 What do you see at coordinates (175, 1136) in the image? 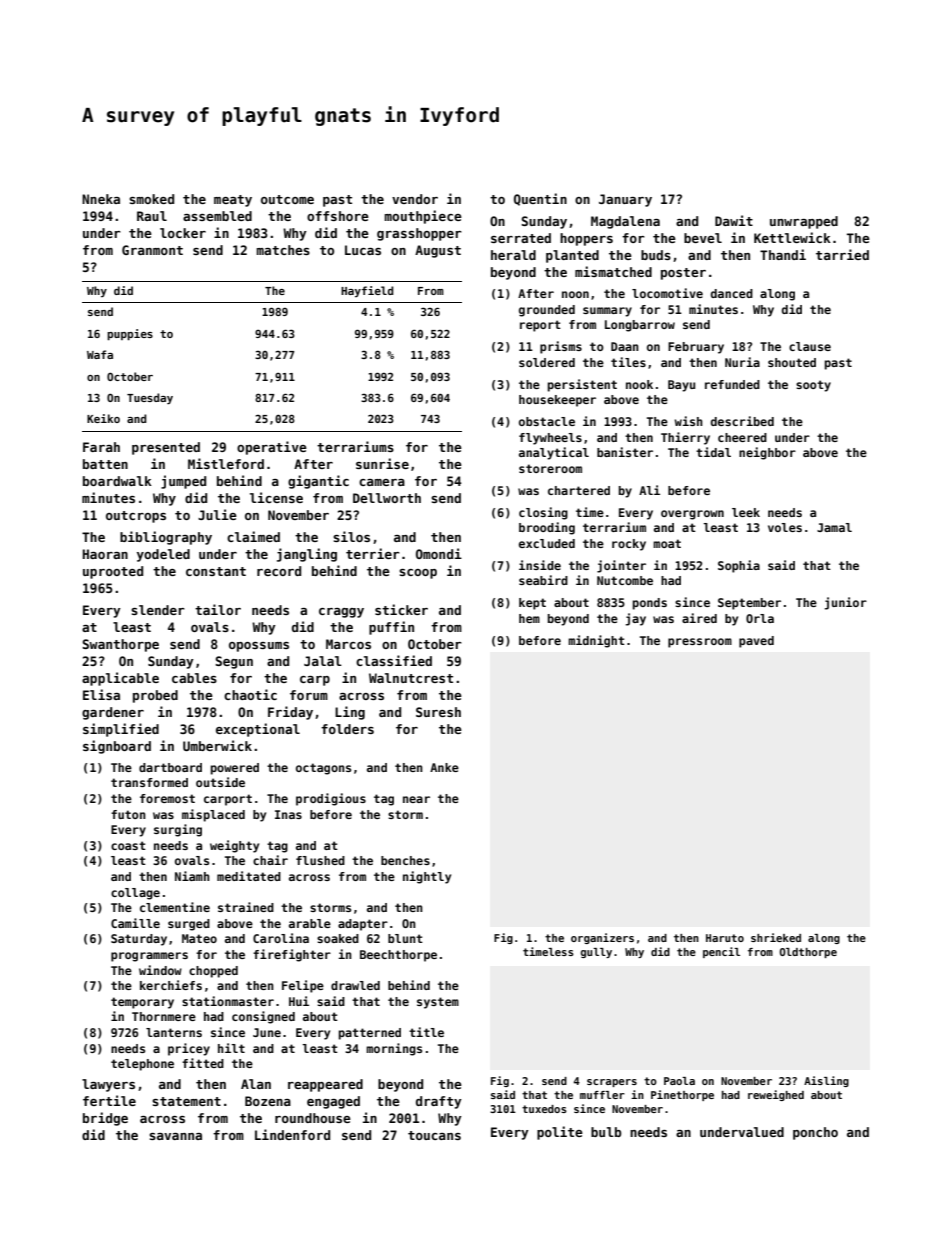
I see `savanna` at bounding box center [175, 1136].
